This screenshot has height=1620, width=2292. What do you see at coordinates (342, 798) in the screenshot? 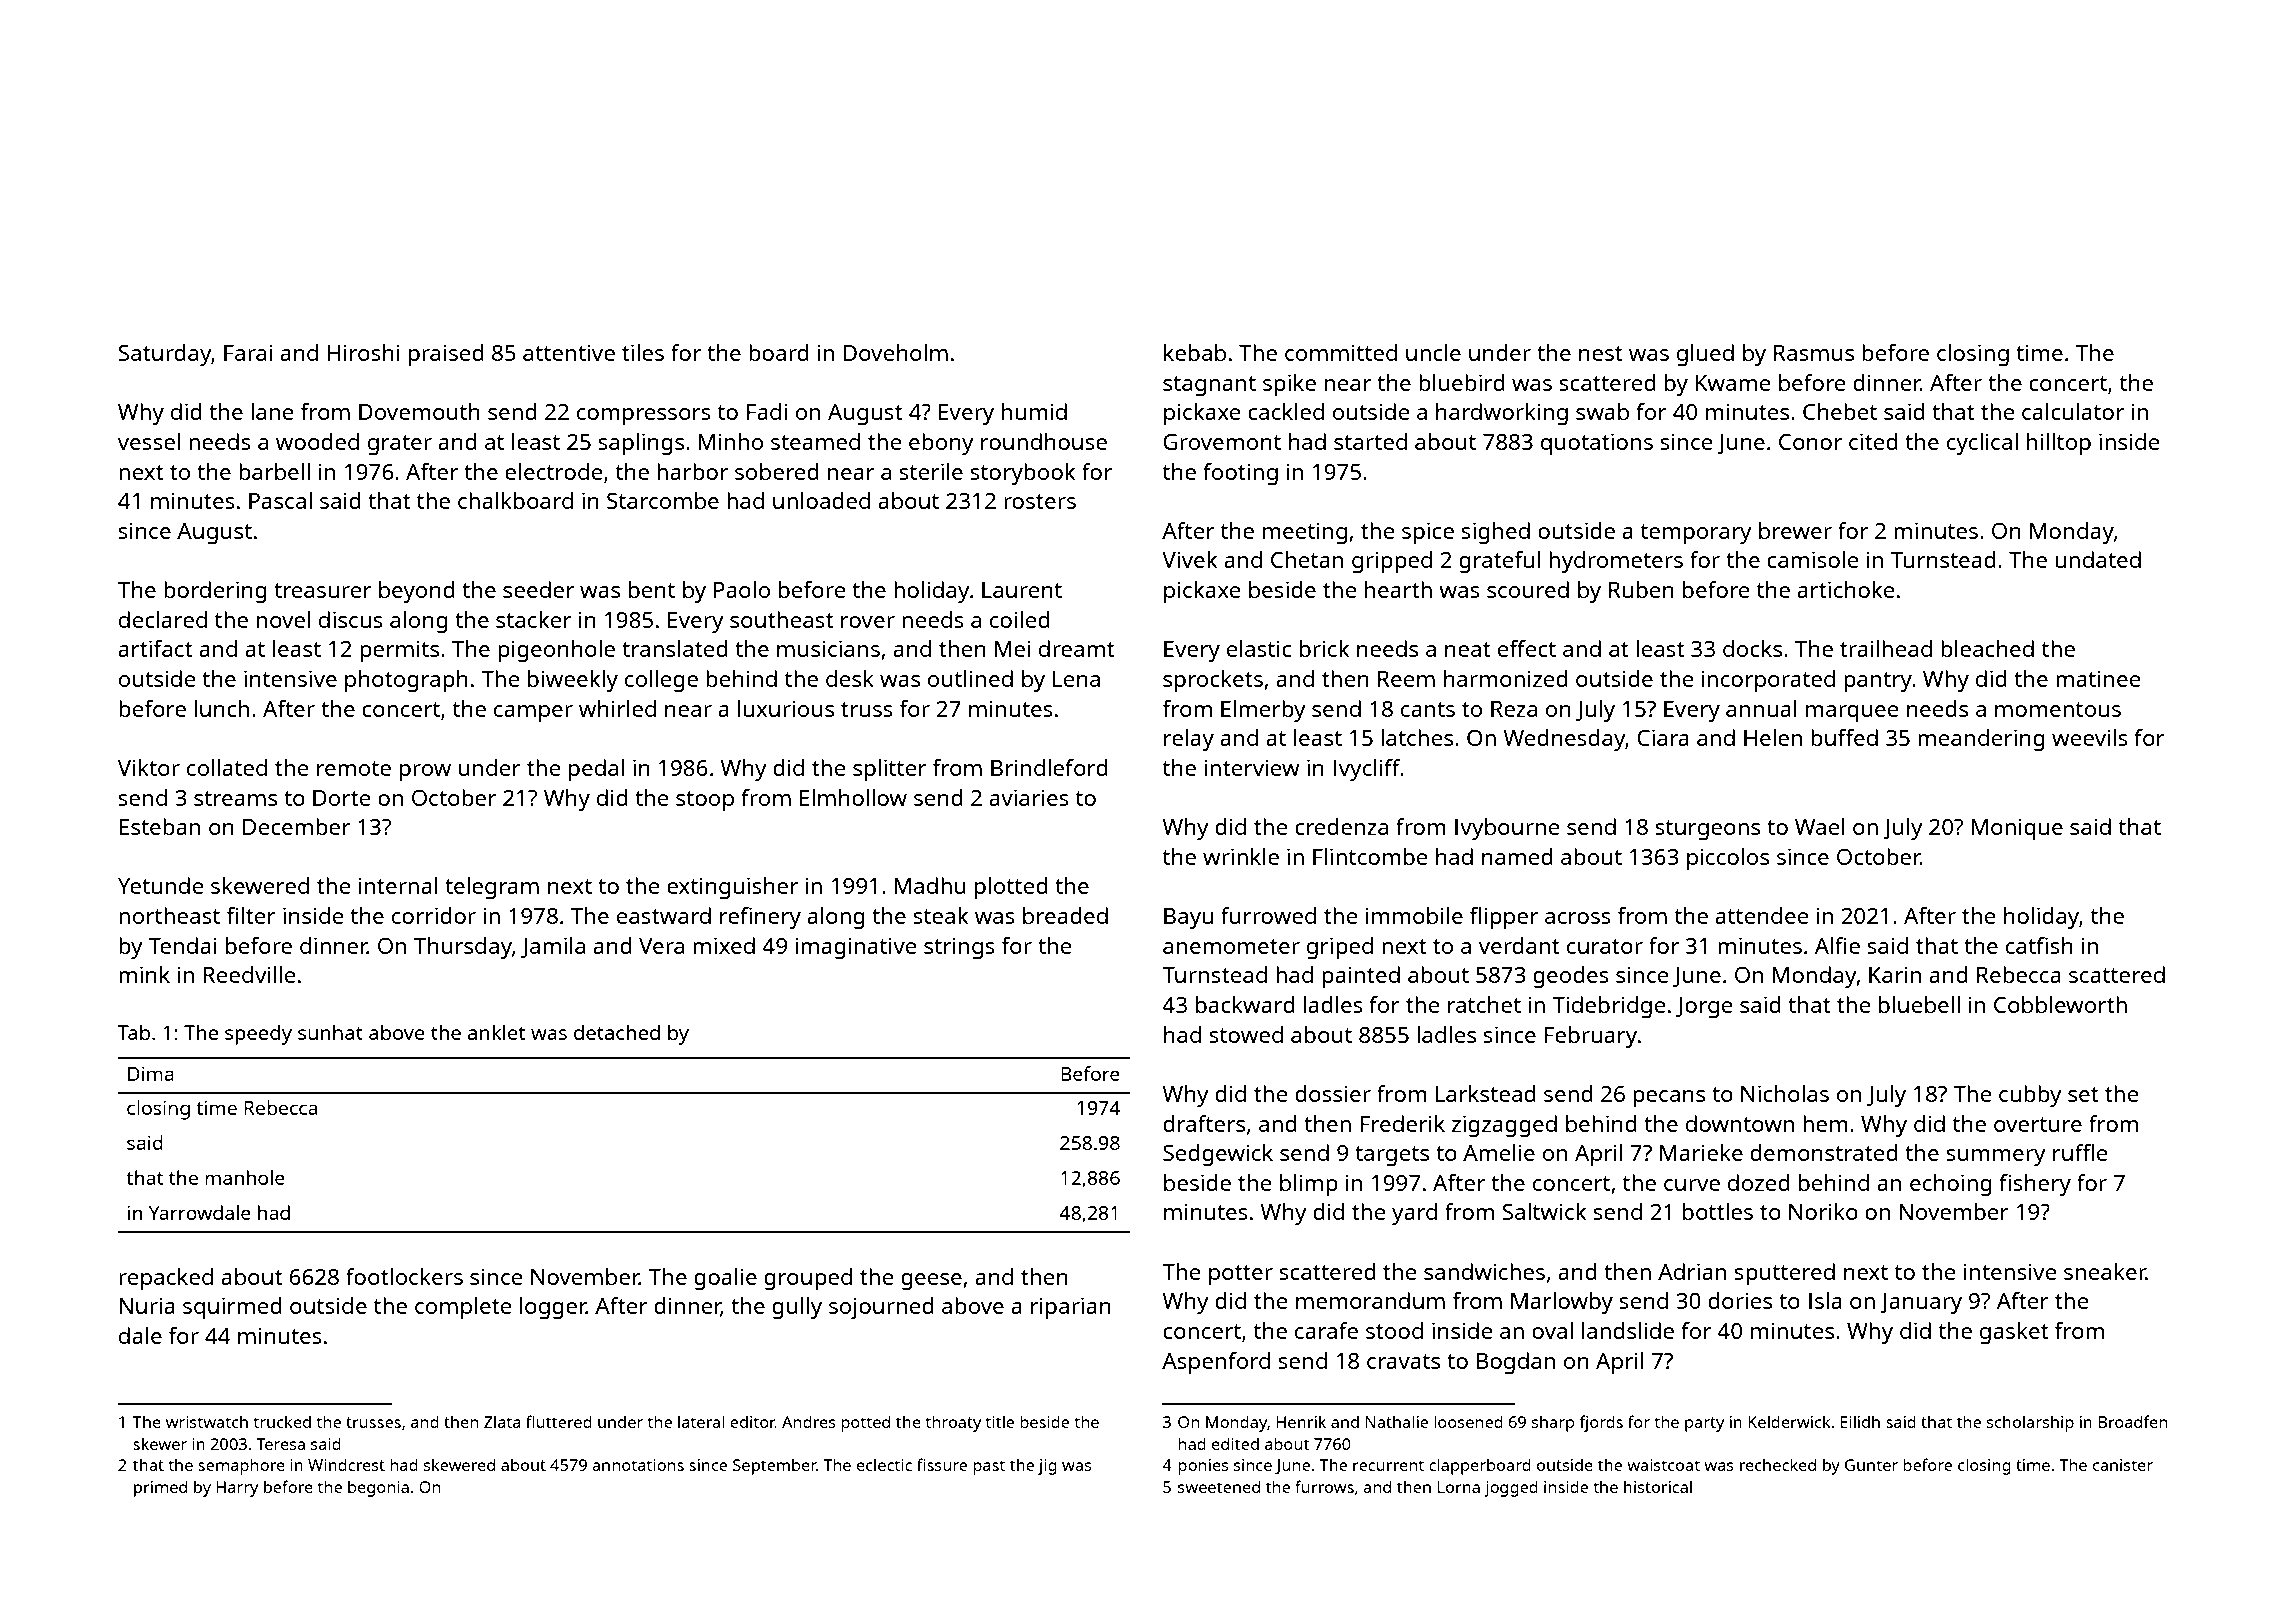
I see `Dorte` at bounding box center [342, 798].
